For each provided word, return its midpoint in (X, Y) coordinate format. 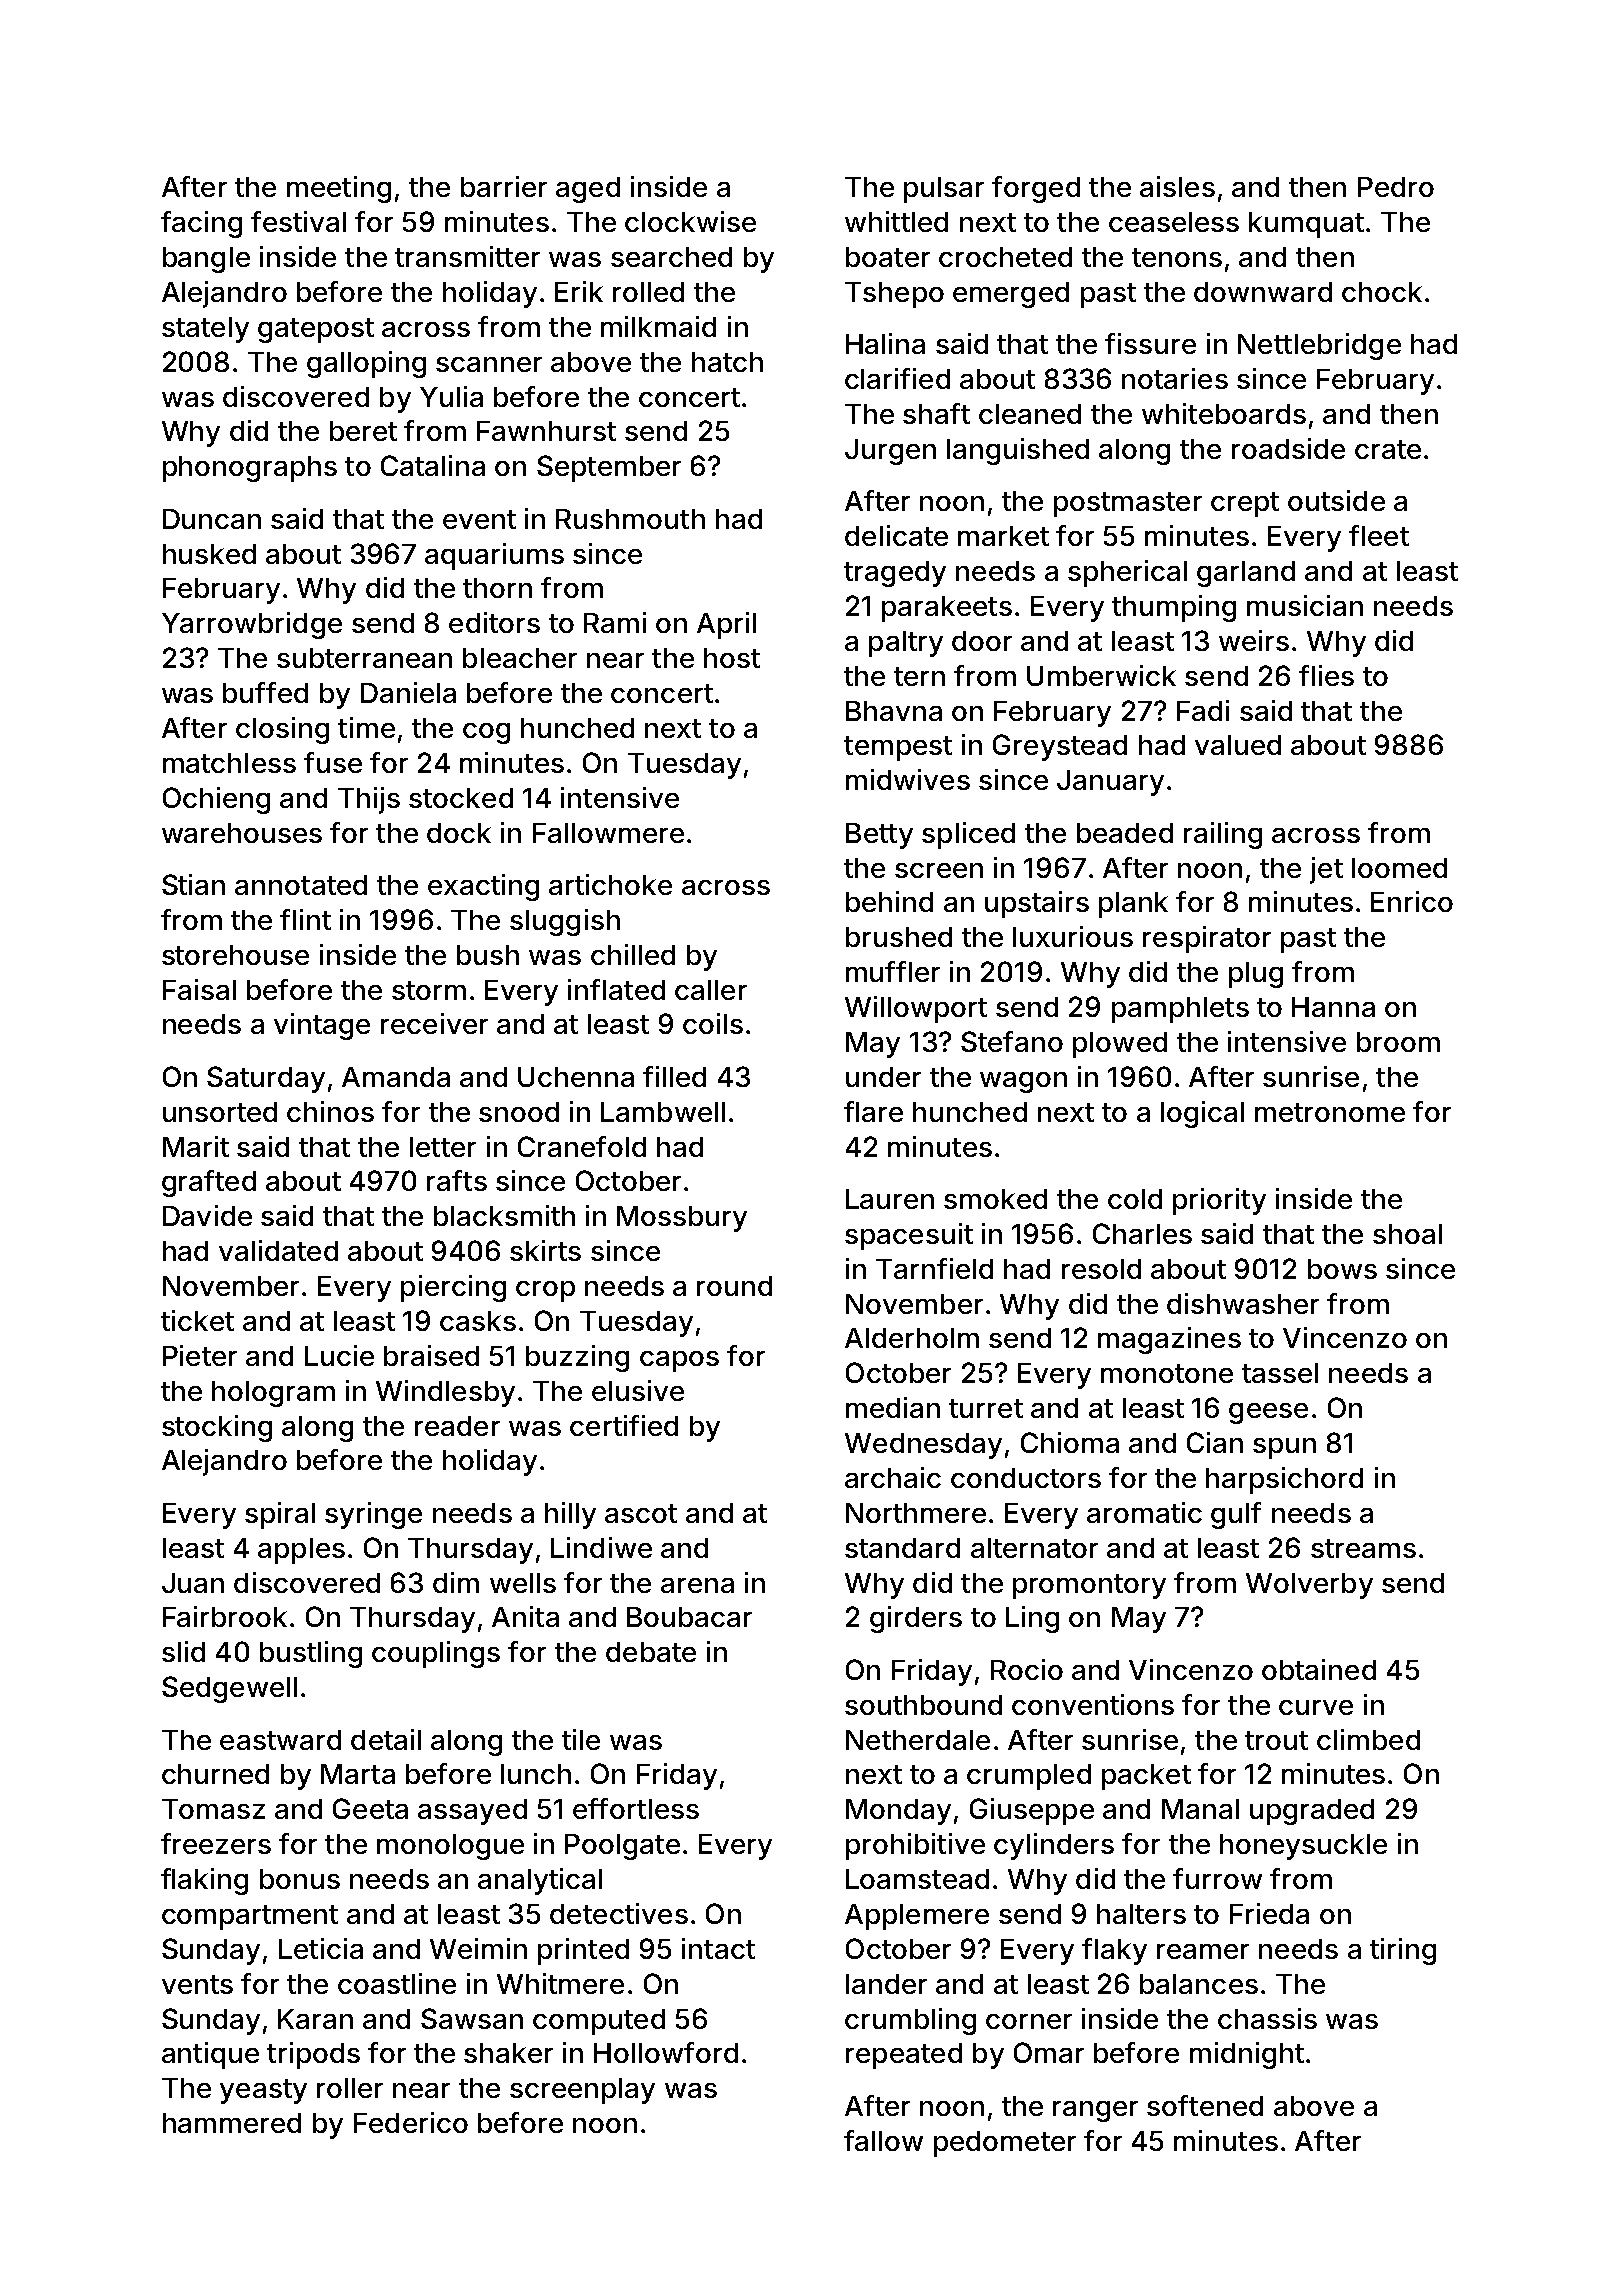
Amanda (396, 1077)
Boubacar (689, 1617)
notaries (1175, 378)
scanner (489, 364)
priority (1219, 1201)
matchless (229, 763)
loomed (1399, 868)
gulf (1236, 1515)
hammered (232, 2123)
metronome (1330, 1112)
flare (873, 1111)
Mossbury (682, 1219)
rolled (648, 292)
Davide (207, 1215)
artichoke (610, 884)
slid (183, 1651)
